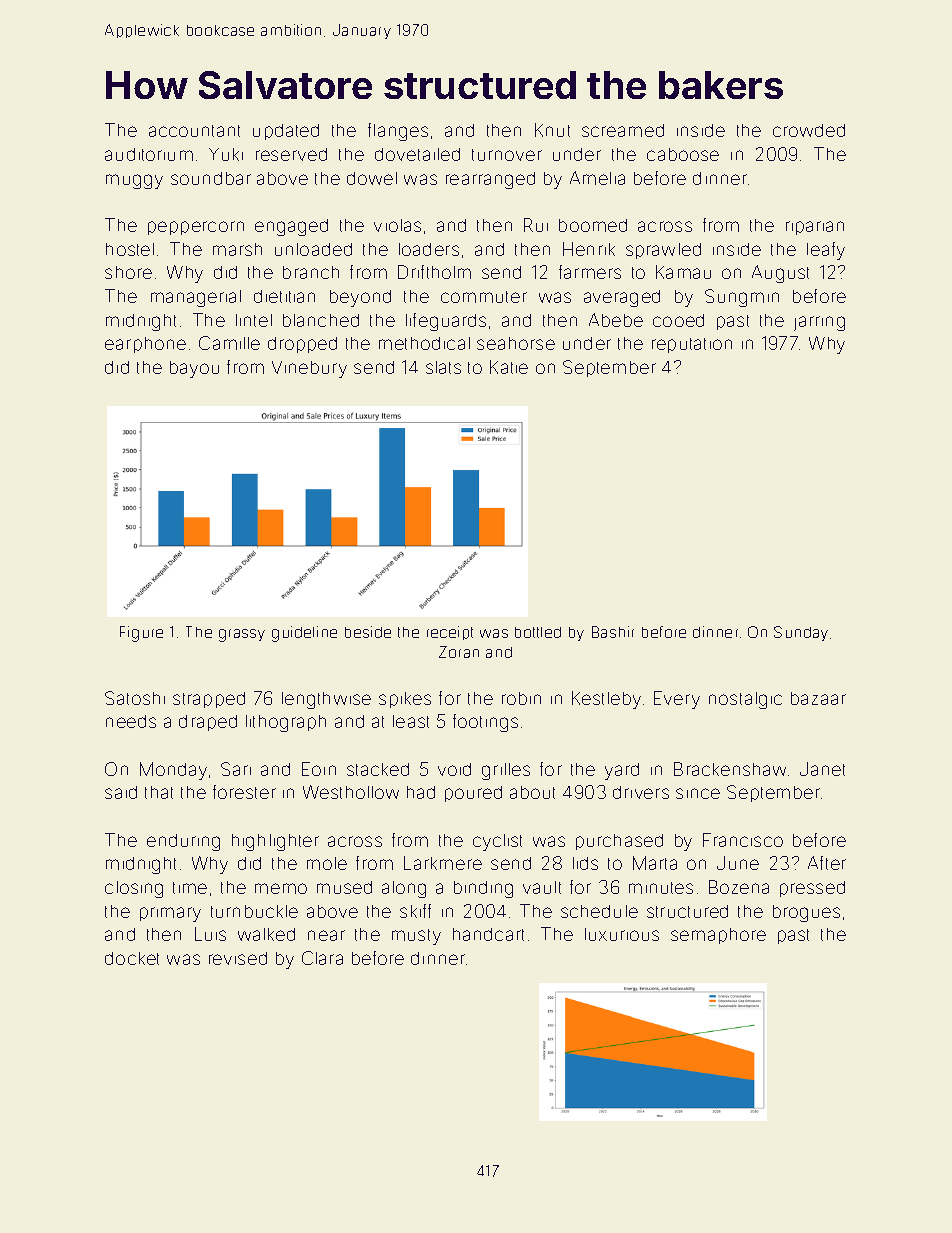 The height and width of the screenshot is (1233, 952). Describe the element at coordinates (450, 633) in the screenshot. I see `receipt` at that location.
